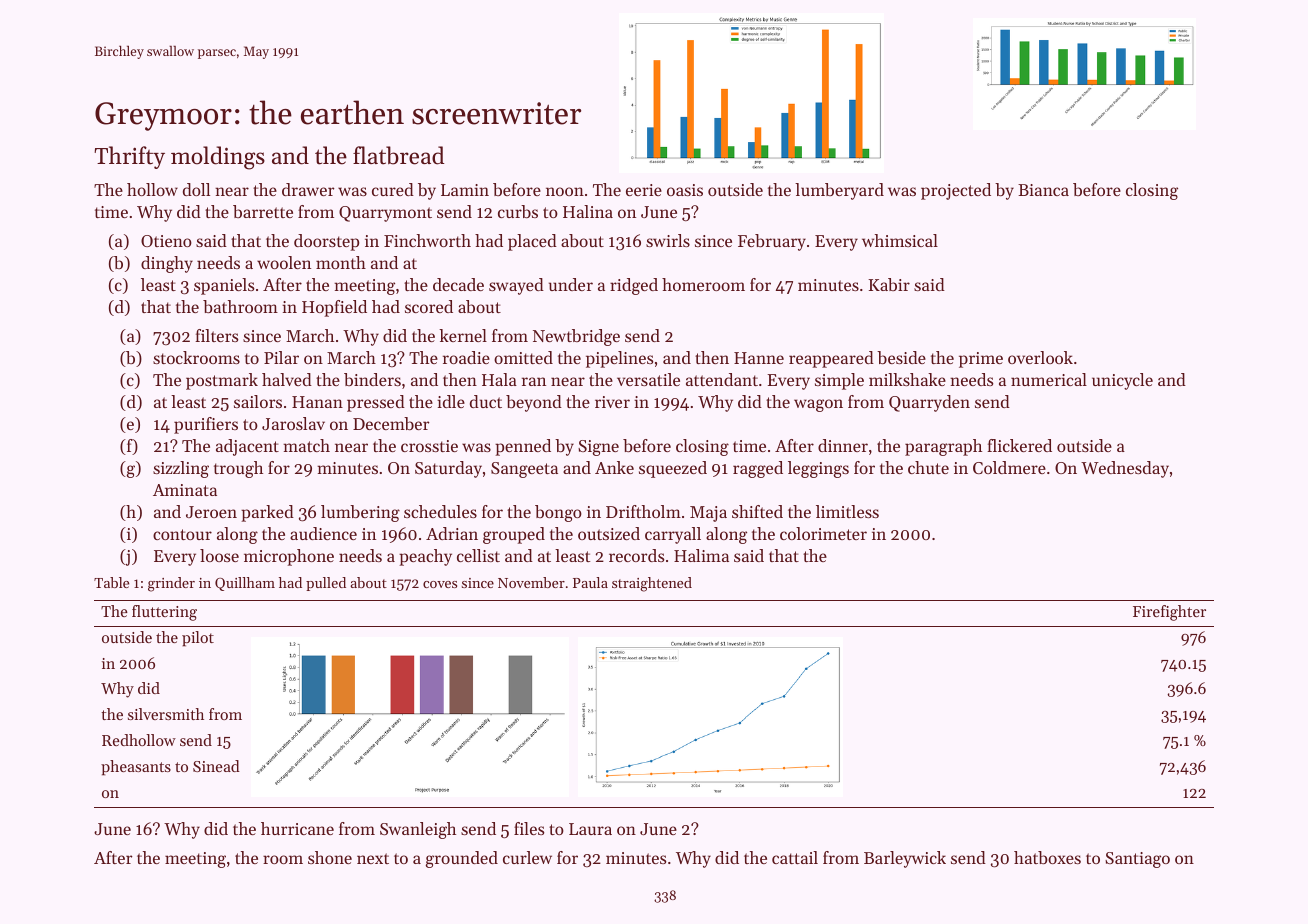 This page has width=1308, height=924. I want to click on Bianca, so click(1043, 190).
